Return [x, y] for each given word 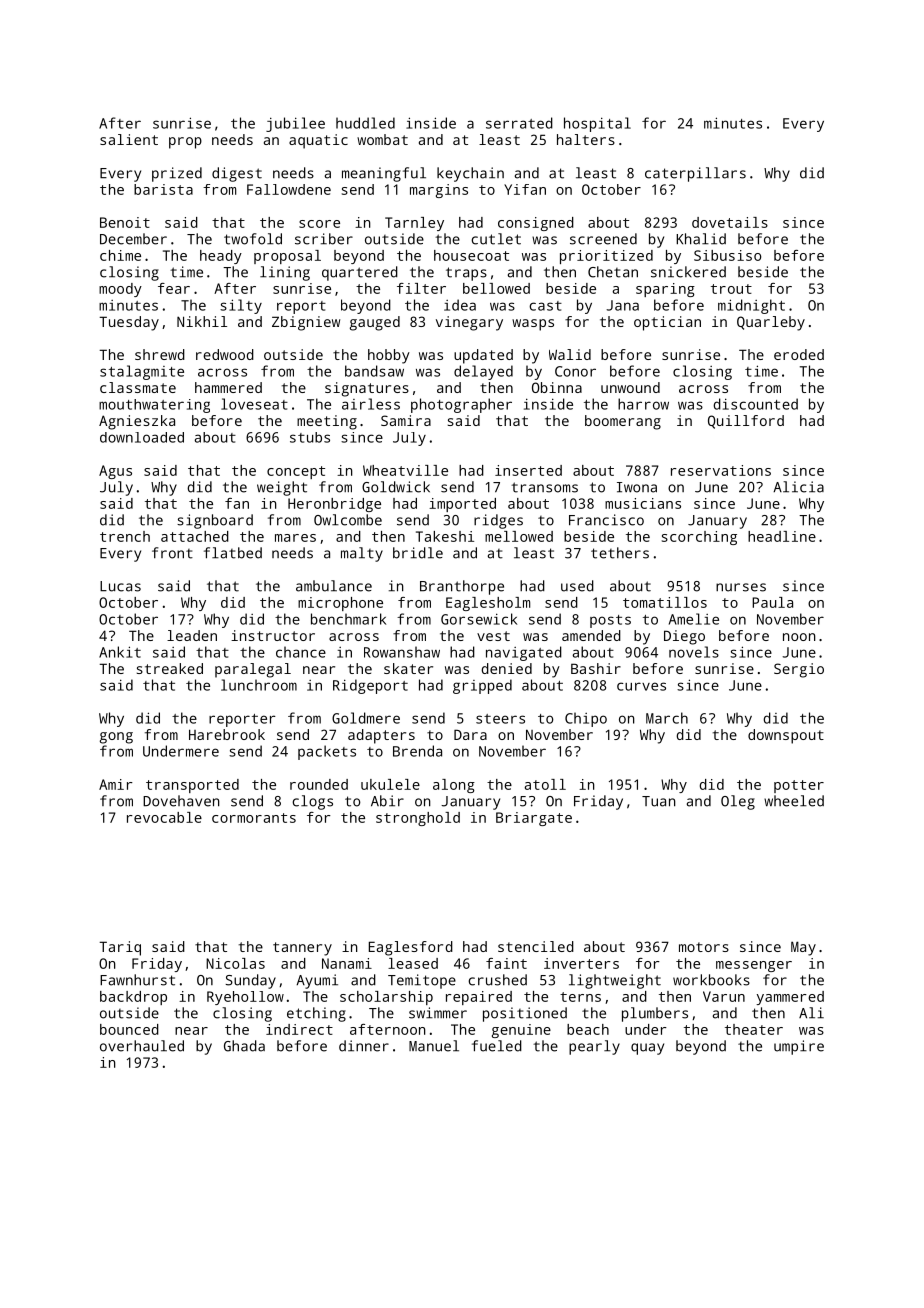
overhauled [142, 1046]
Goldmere [366, 718]
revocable [164, 817]
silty [241, 306]
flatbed [233, 553]
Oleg [738, 802]
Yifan [525, 189]
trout [731, 289]
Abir [387, 801]
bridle [418, 553]
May [803, 948]
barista [163, 189]
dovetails [730, 222]
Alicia [798, 487]
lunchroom [259, 685]
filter [421, 288]
